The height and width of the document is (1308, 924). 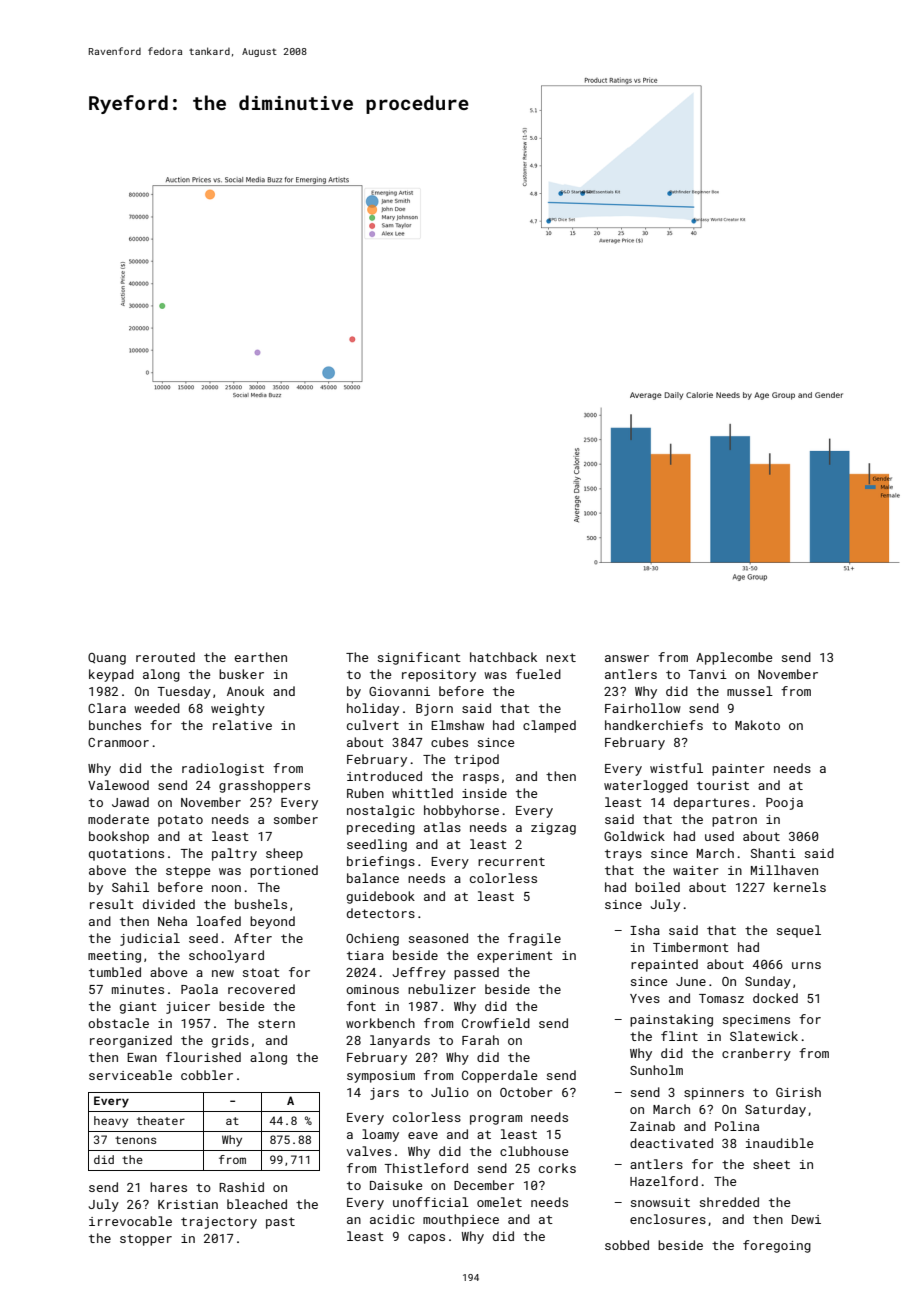 What do you see at coordinates (111, 1122) in the document?
I see `heavy` at bounding box center [111, 1122].
